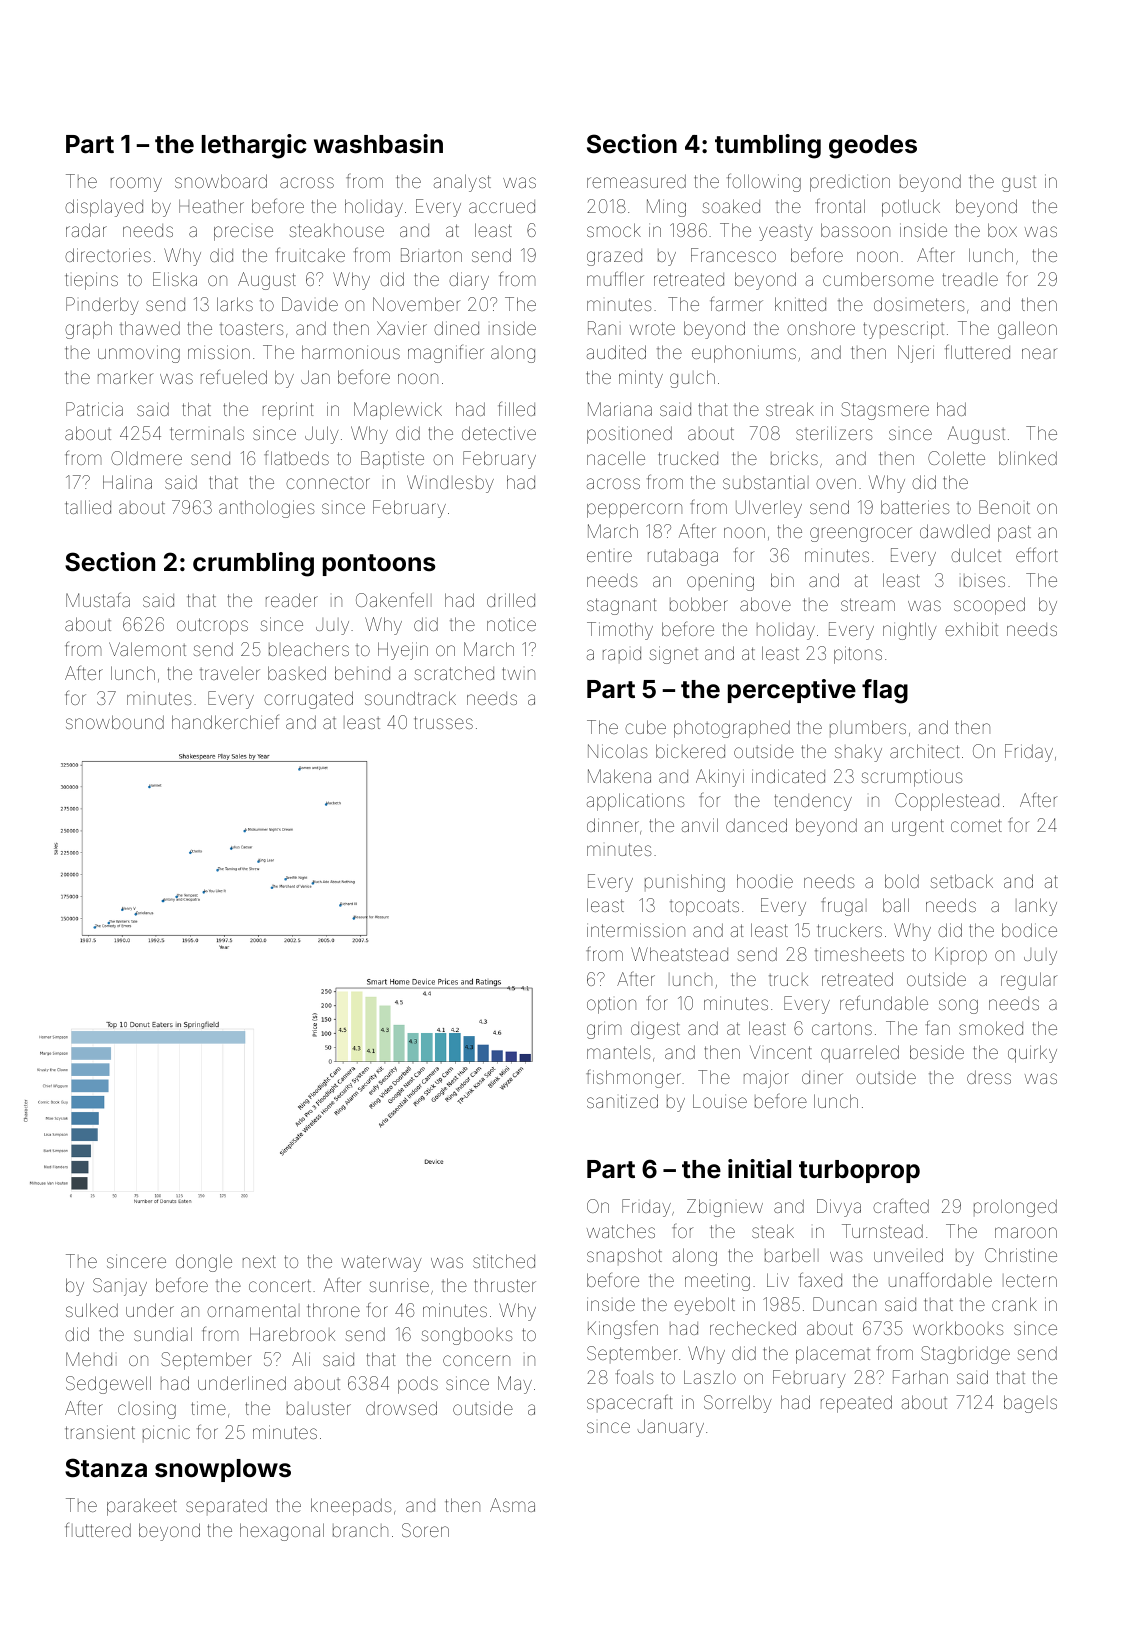 This document has width=1123, height=1626. I want to click on stitched, so click(504, 1261).
